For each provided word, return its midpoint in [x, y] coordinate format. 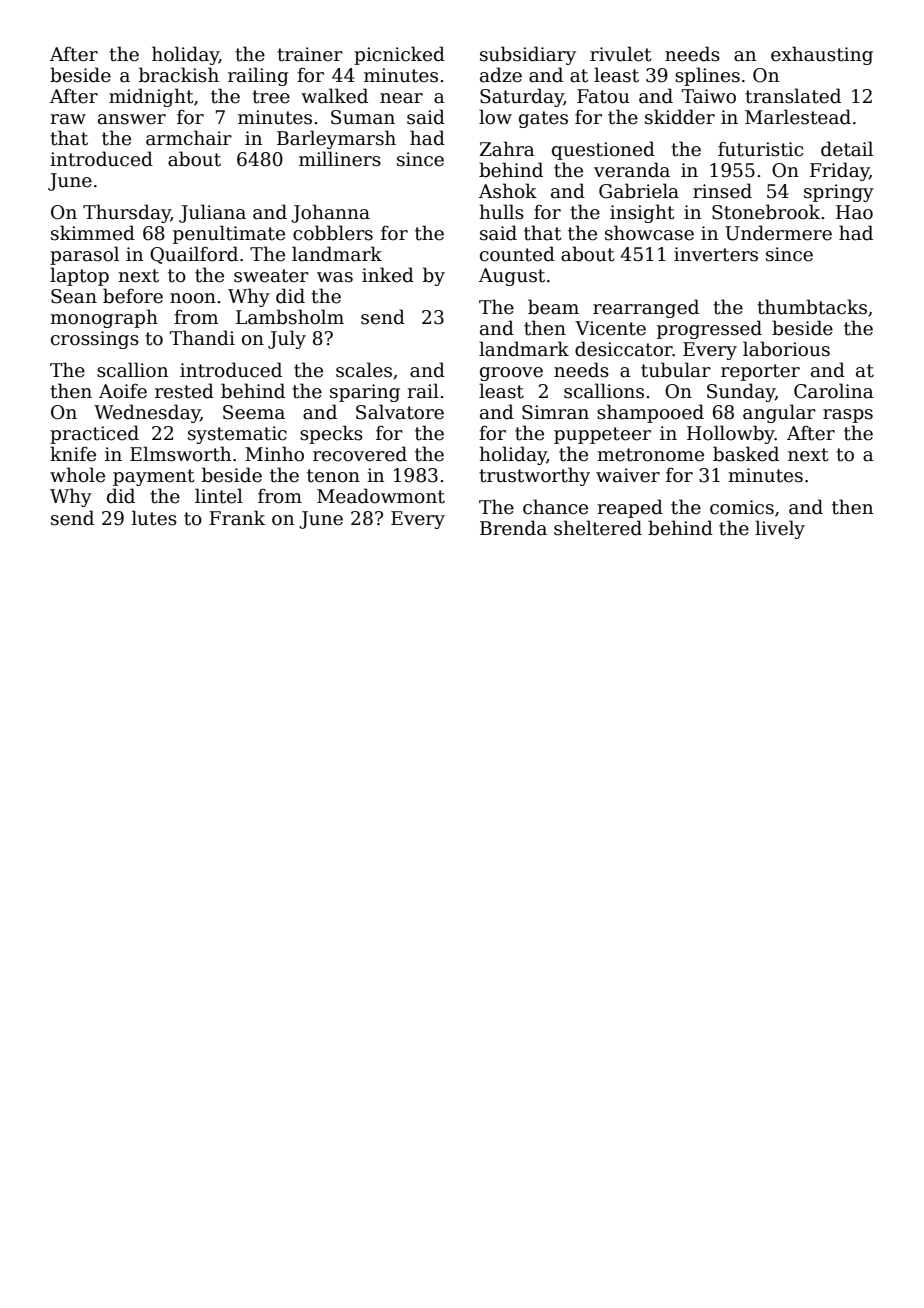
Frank [237, 518]
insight [642, 213]
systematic [237, 435]
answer [132, 119]
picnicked [399, 55]
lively [780, 529]
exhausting [822, 55]
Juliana [212, 213]
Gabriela [639, 191]
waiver [628, 475]
